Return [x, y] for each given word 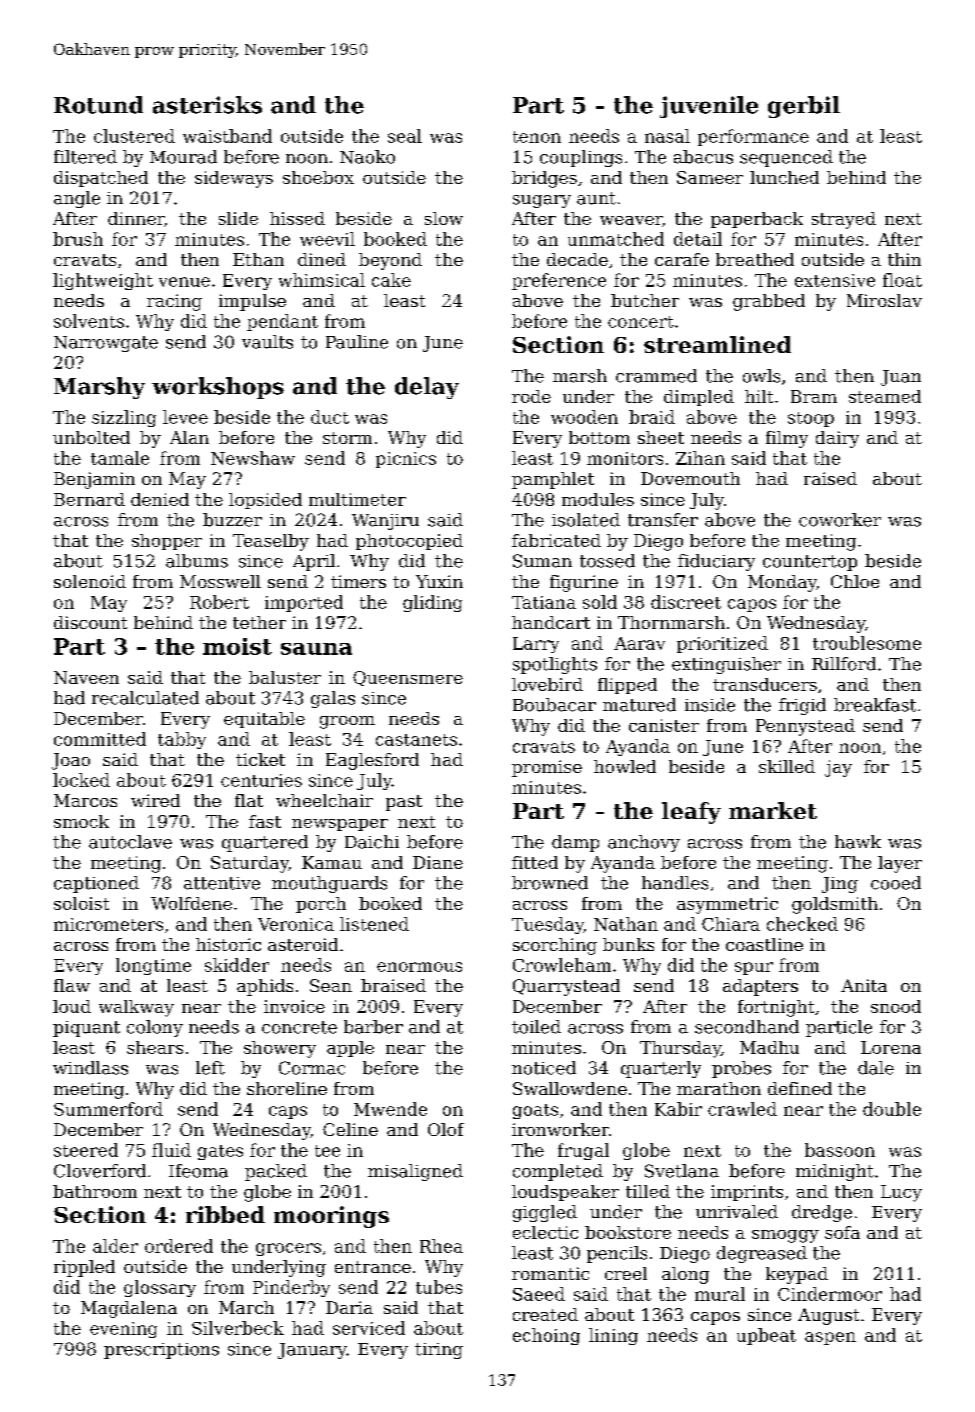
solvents [89, 321]
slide [238, 218]
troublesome [867, 643]
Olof [446, 1129]
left [210, 1068]
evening [123, 1330]
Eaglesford [372, 761]
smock [81, 821]
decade [577, 259]
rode [531, 396]
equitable [264, 720]
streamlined [717, 344]
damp [575, 843]
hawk [858, 842]
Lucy [901, 1193]
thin [904, 259]
